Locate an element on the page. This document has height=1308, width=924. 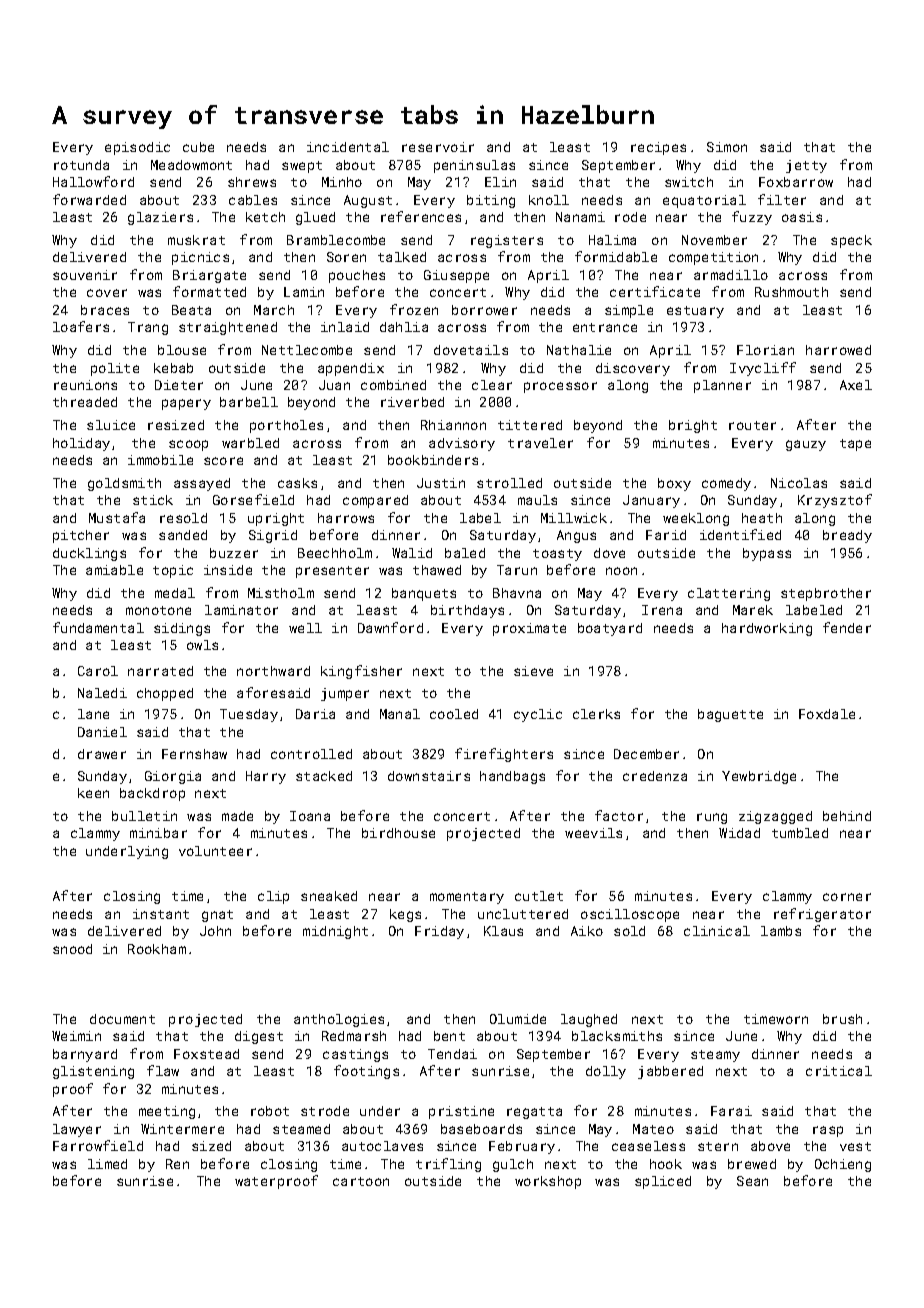
clear is located at coordinates (492, 385).
